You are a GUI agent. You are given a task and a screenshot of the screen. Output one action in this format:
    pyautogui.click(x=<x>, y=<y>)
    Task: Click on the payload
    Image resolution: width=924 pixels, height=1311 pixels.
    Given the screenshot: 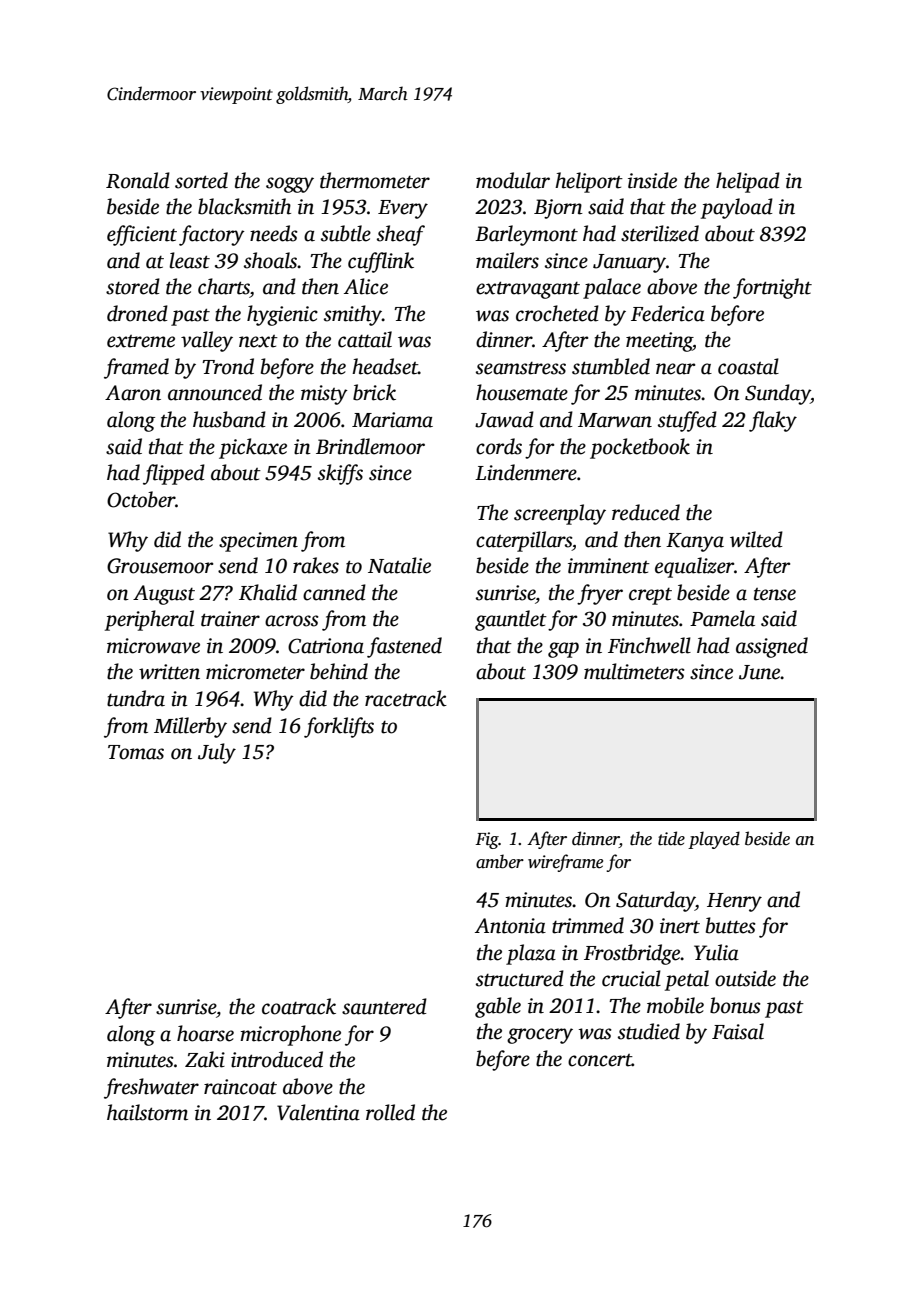 What is the action you would take?
    pyautogui.click(x=737, y=208)
